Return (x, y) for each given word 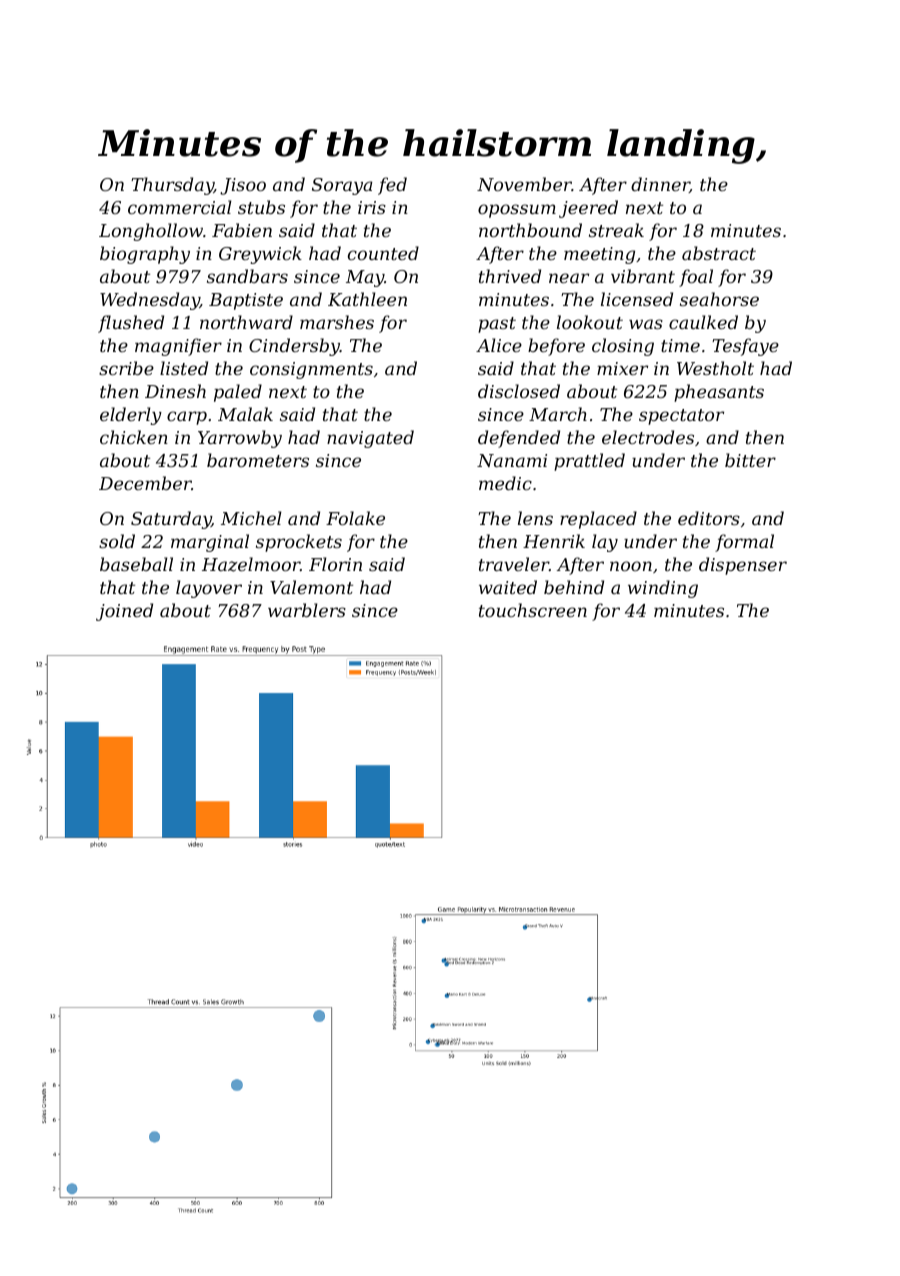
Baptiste (246, 301)
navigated (370, 439)
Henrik (554, 541)
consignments (311, 370)
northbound (530, 230)
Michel (251, 518)
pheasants (719, 393)
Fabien (242, 230)
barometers (258, 460)
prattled (589, 462)
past (497, 325)
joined (124, 612)
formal (744, 543)
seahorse (719, 299)
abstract (719, 253)
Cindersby (294, 347)
